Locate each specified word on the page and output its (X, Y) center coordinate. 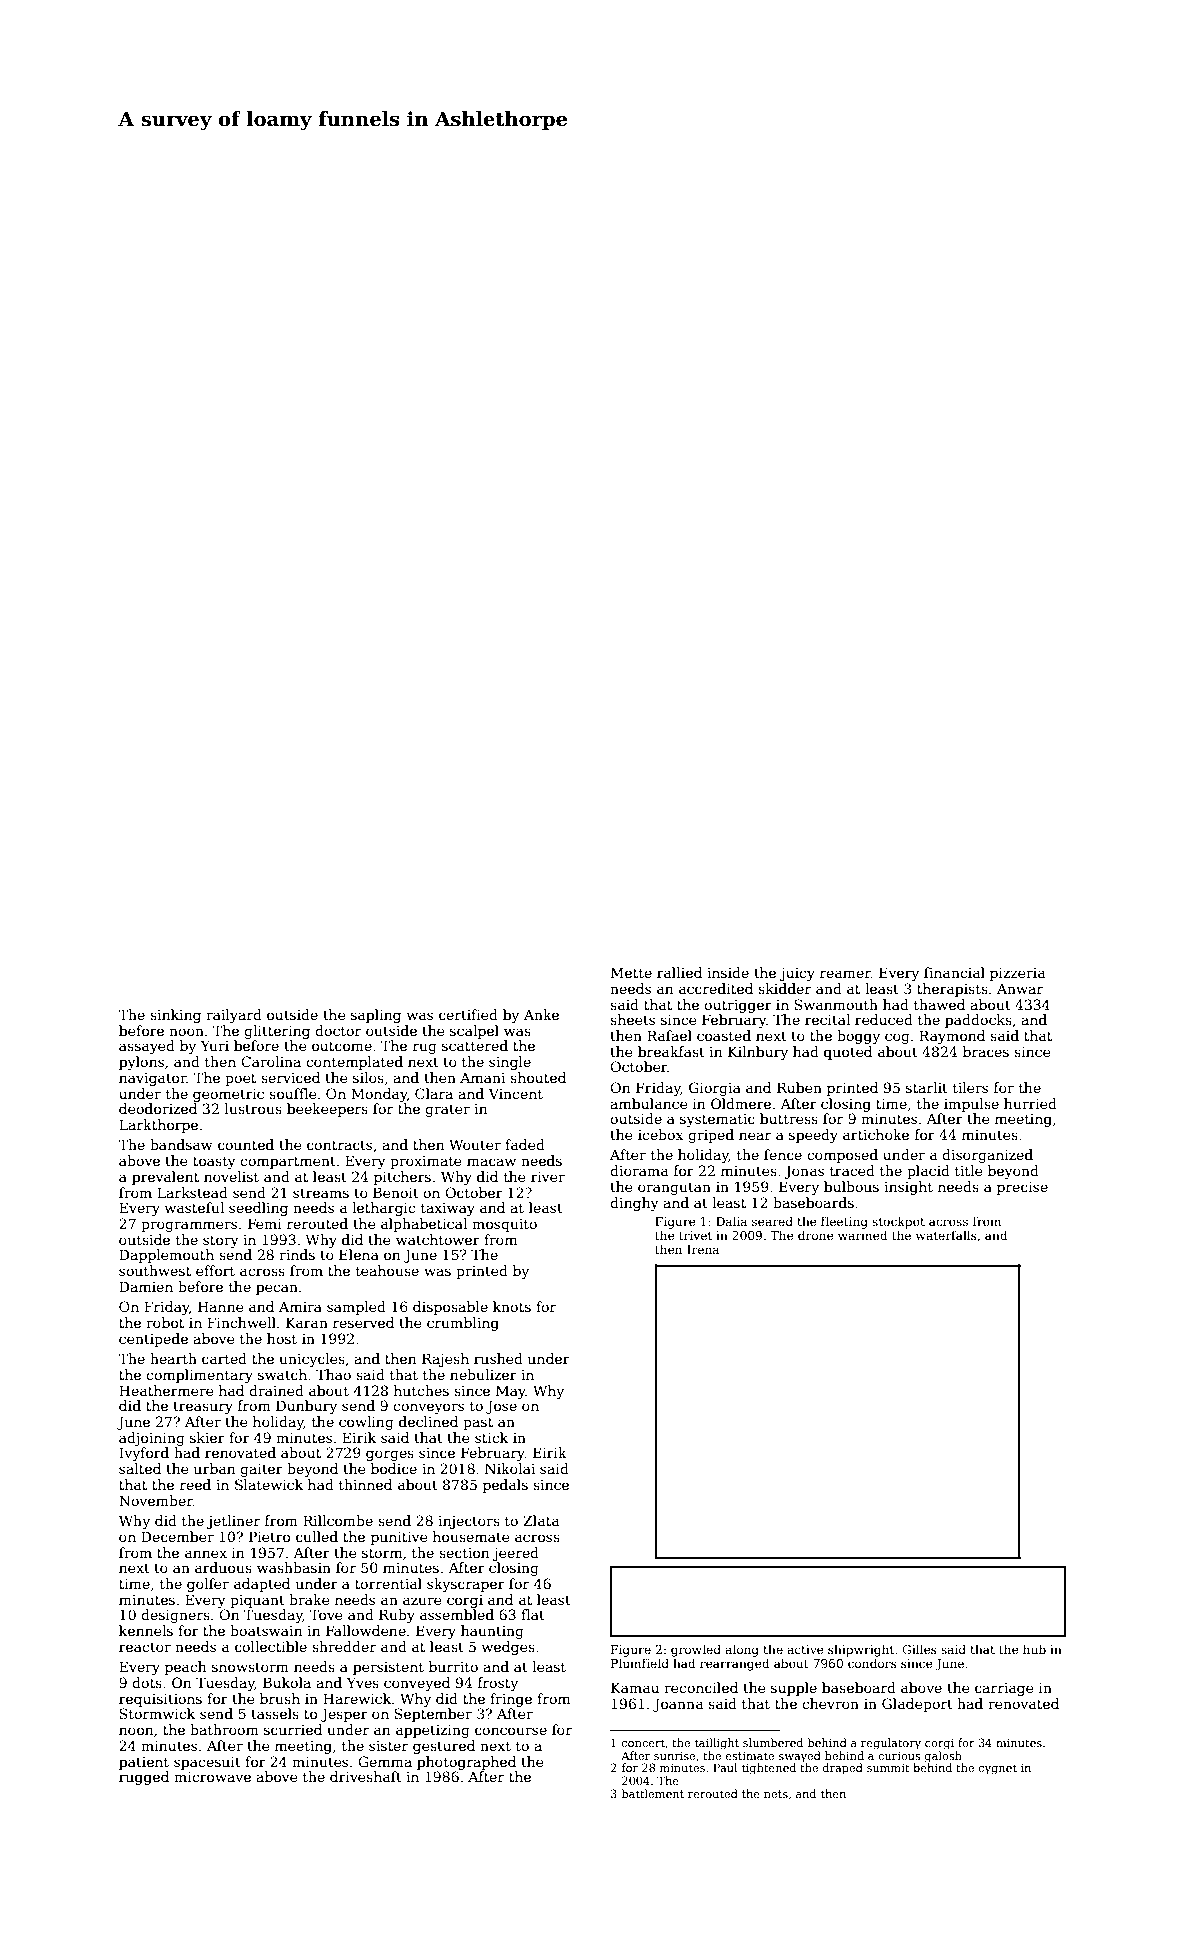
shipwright (861, 1650)
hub (1034, 1649)
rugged (144, 1778)
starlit (927, 1087)
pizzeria (1017, 974)
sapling (376, 1016)
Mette (631, 972)
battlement (653, 1793)
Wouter (475, 1144)
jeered (516, 1554)
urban (214, 1468)
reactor (145, 1647)
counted (246, 1144)
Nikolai (510, 1468)
